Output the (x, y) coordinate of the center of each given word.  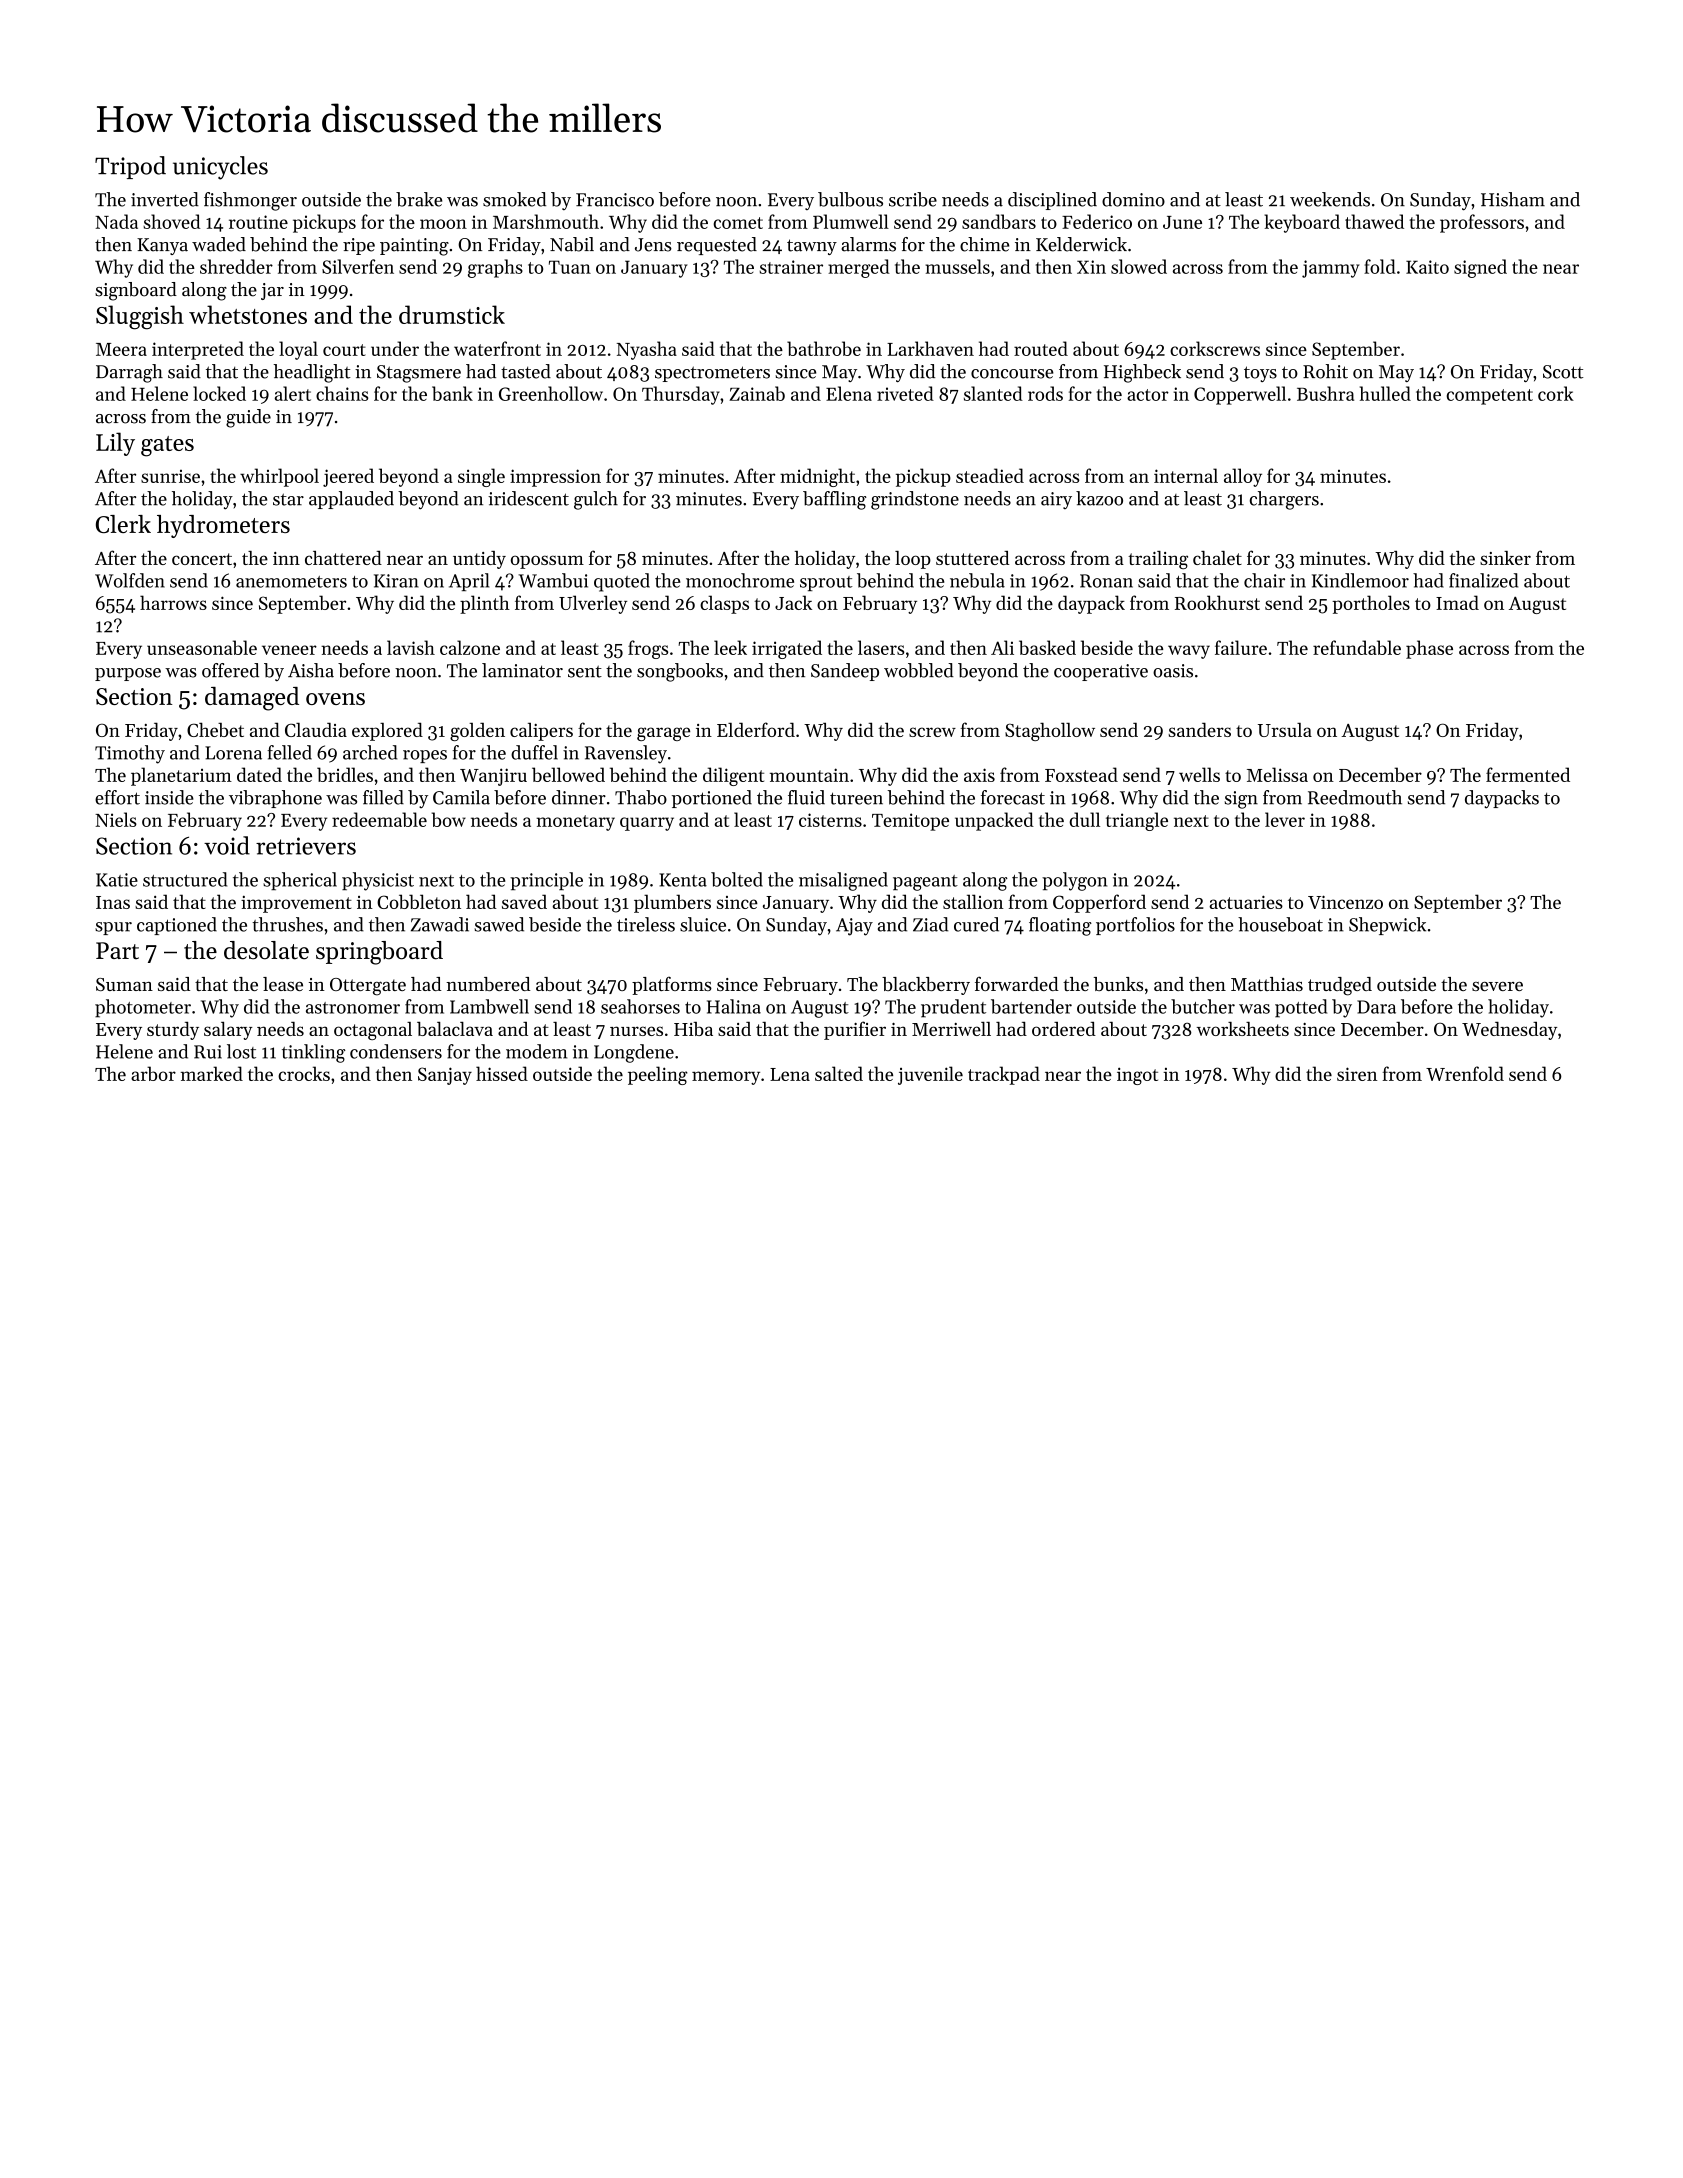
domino (1133, 199)
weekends (1330, 199)
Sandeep (845, 672)
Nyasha (647, 350)
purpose (128, 674)
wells (1199, 774)
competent (1490, 397)
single (481, 477)
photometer (143, 1008)
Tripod (130, 167)
